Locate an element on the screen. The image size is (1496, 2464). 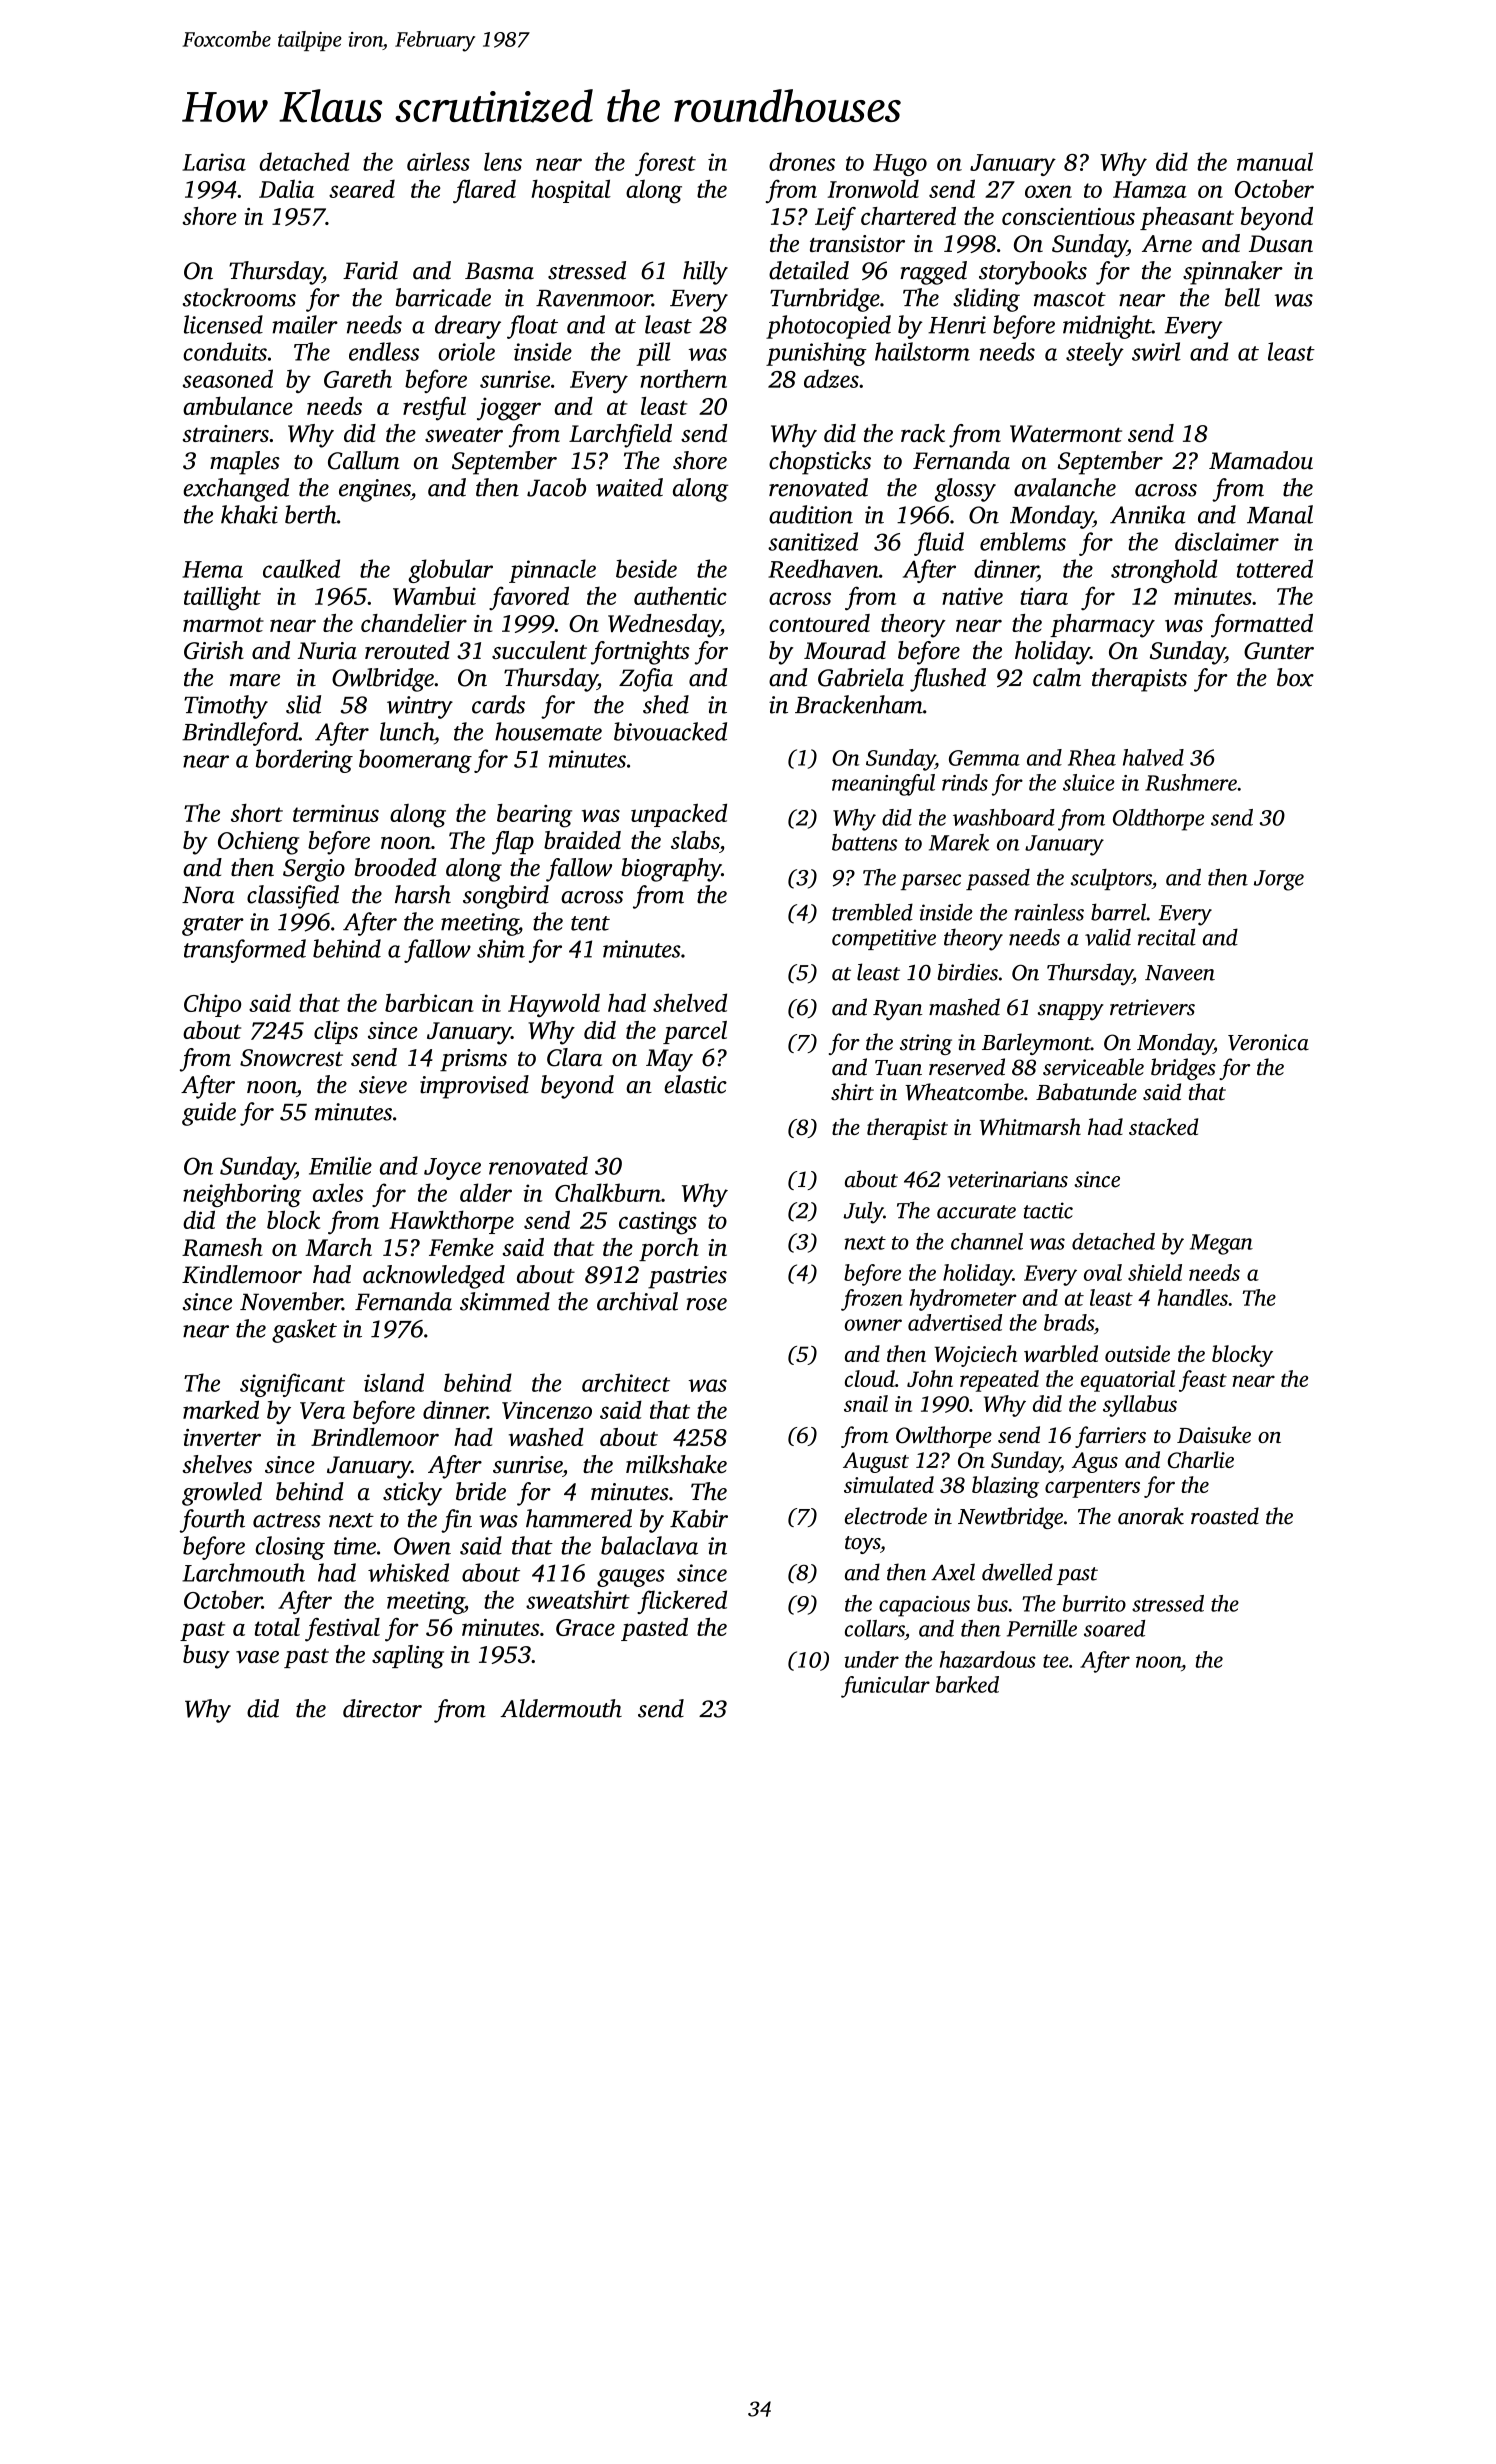
classified is located at coordinates (293, 897).
